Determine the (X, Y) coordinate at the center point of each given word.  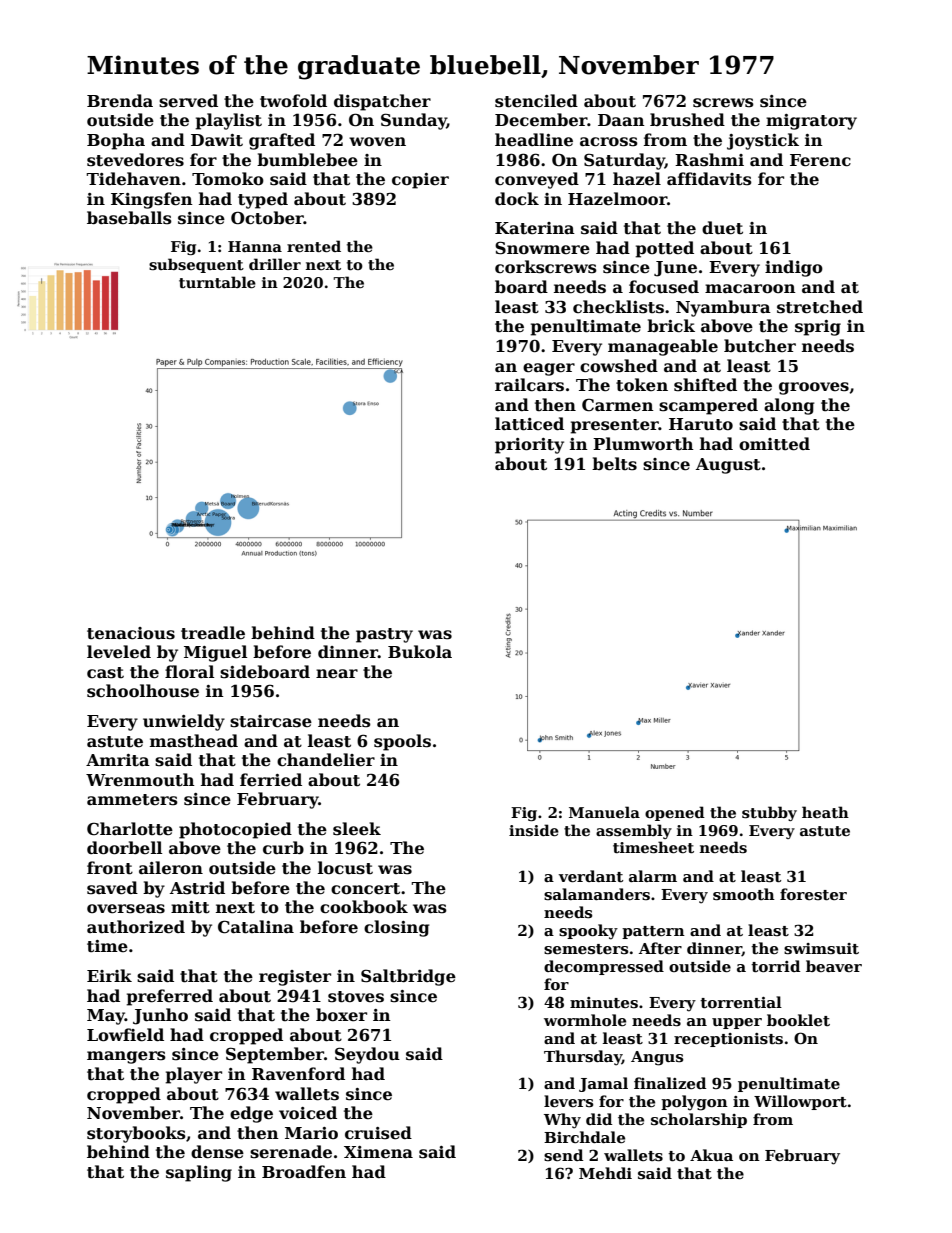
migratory (811, 122)
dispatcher (382, 102)
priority (529, 446)
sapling (199, 1173)
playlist (228, 121)
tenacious (131, 633)
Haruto (701, 424)
